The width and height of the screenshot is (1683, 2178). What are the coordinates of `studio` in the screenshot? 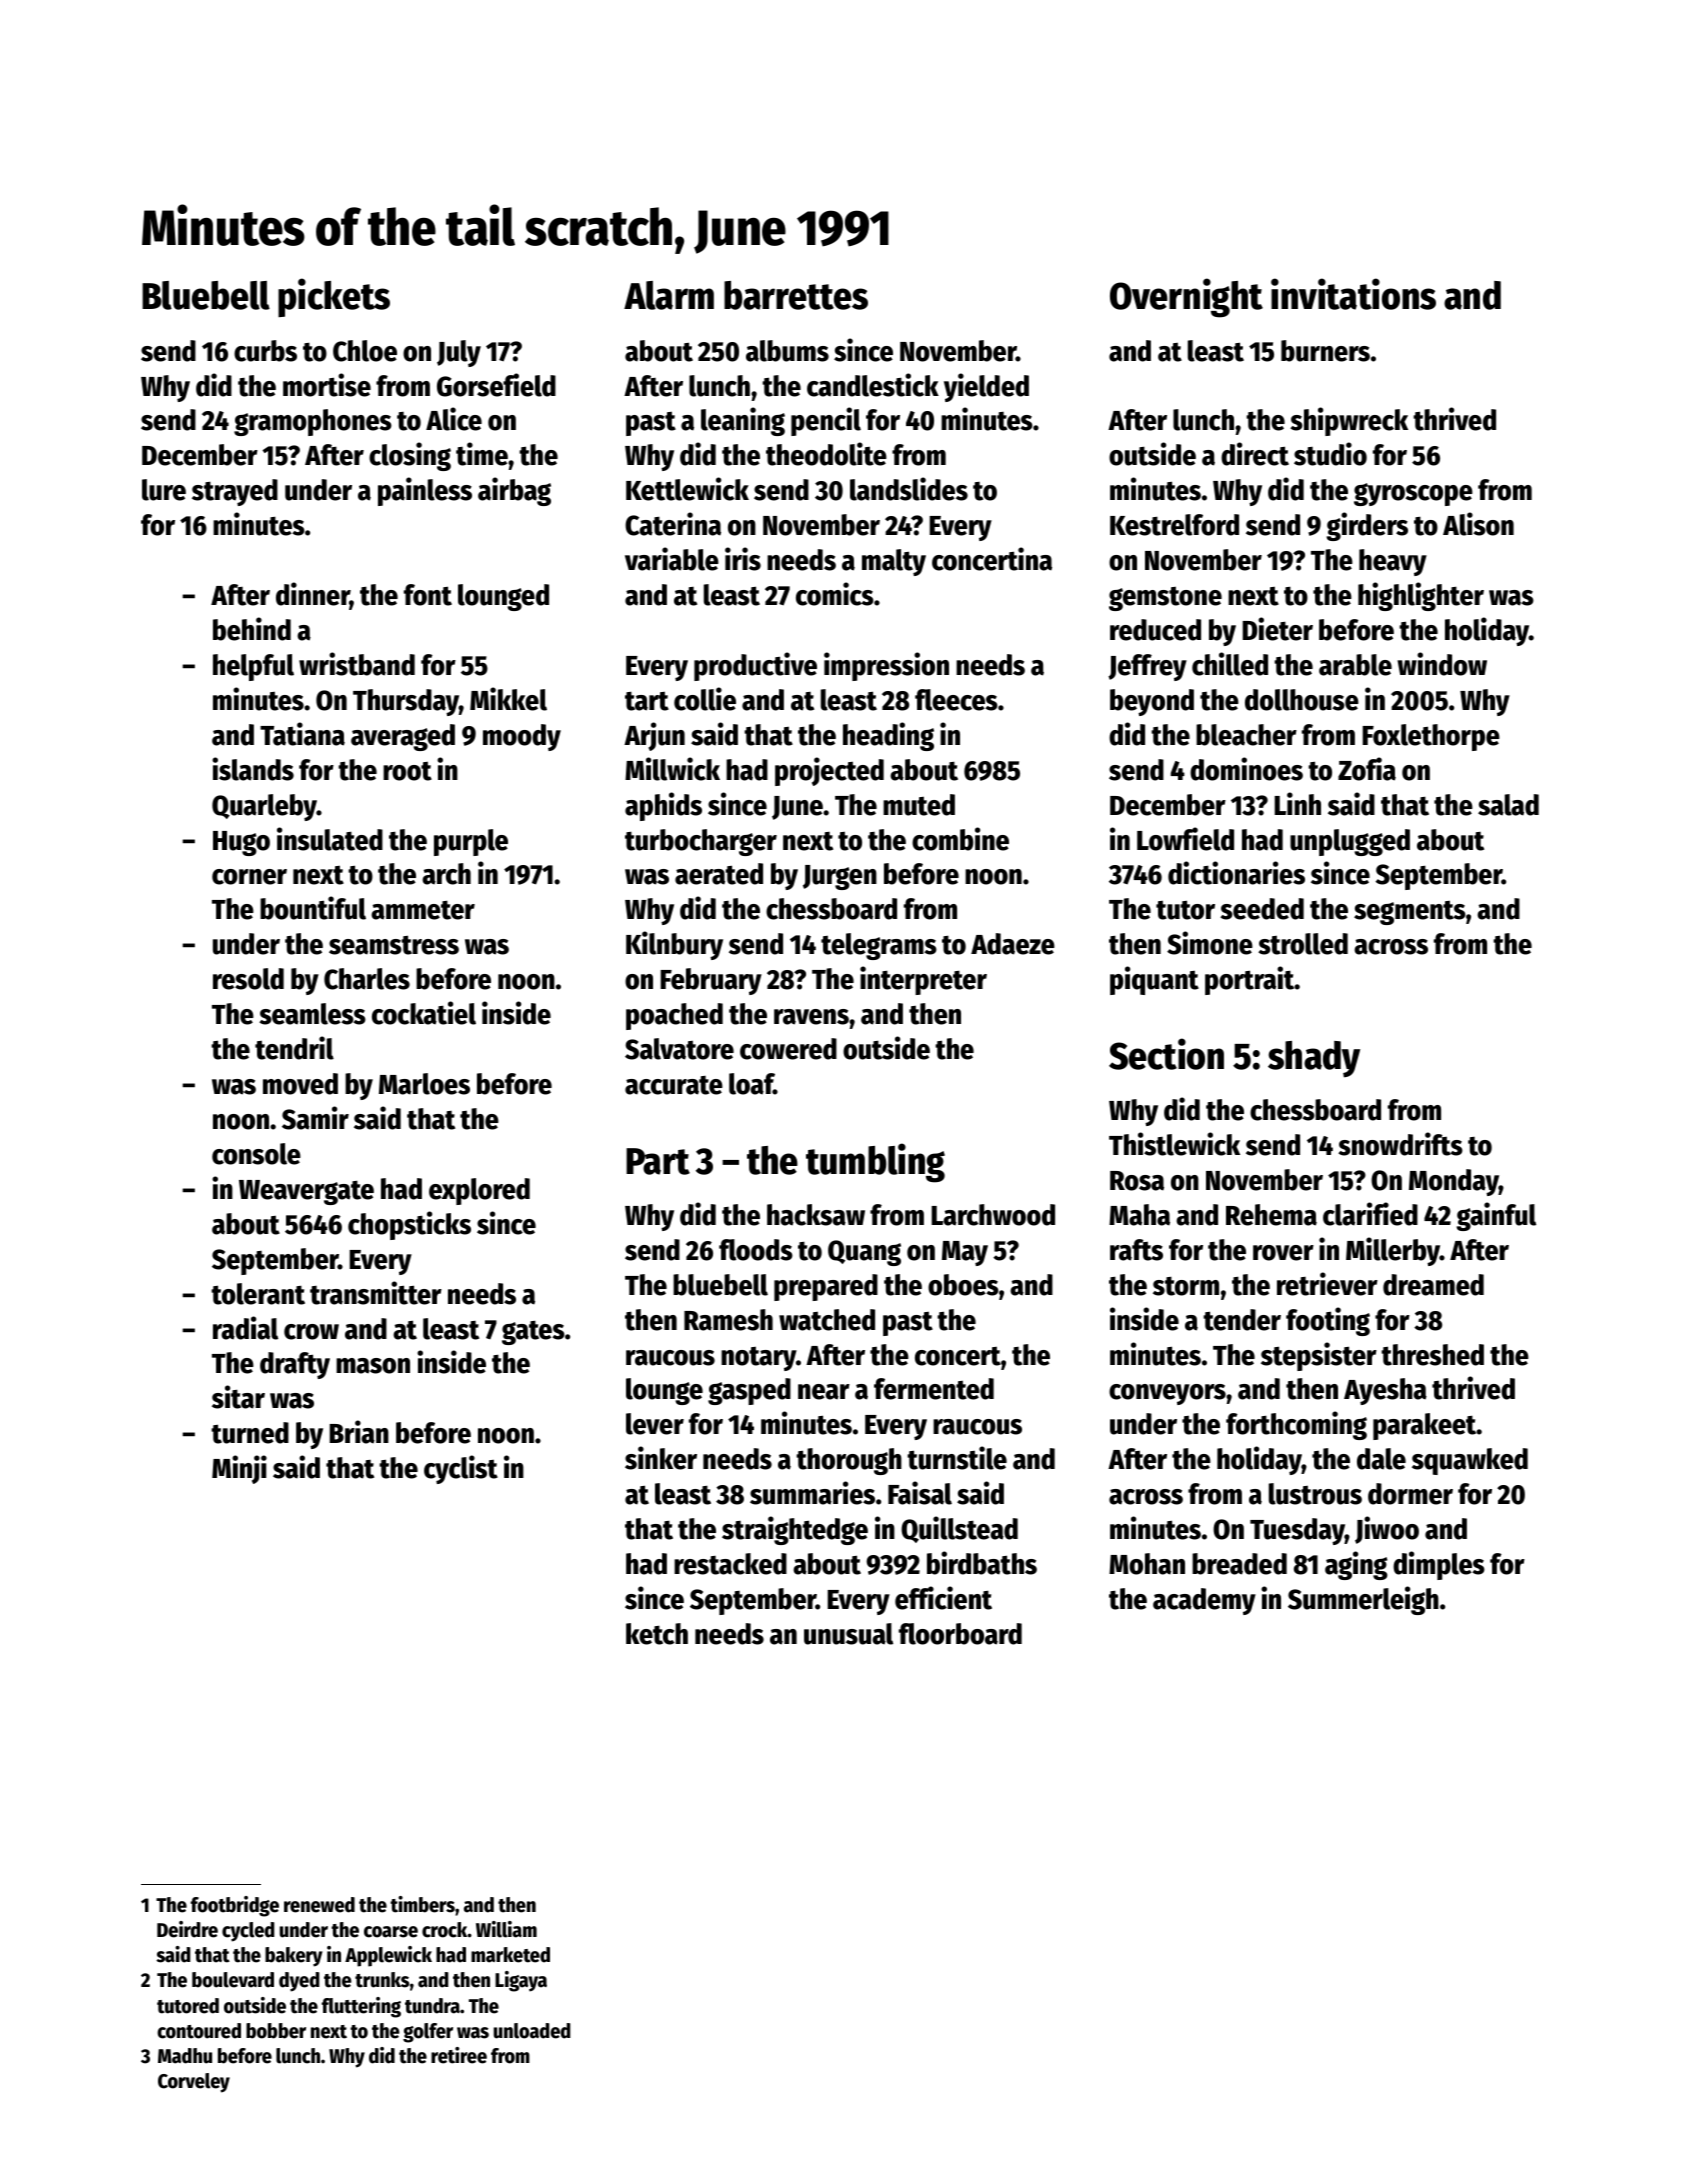 It's located at (1330, 454).
